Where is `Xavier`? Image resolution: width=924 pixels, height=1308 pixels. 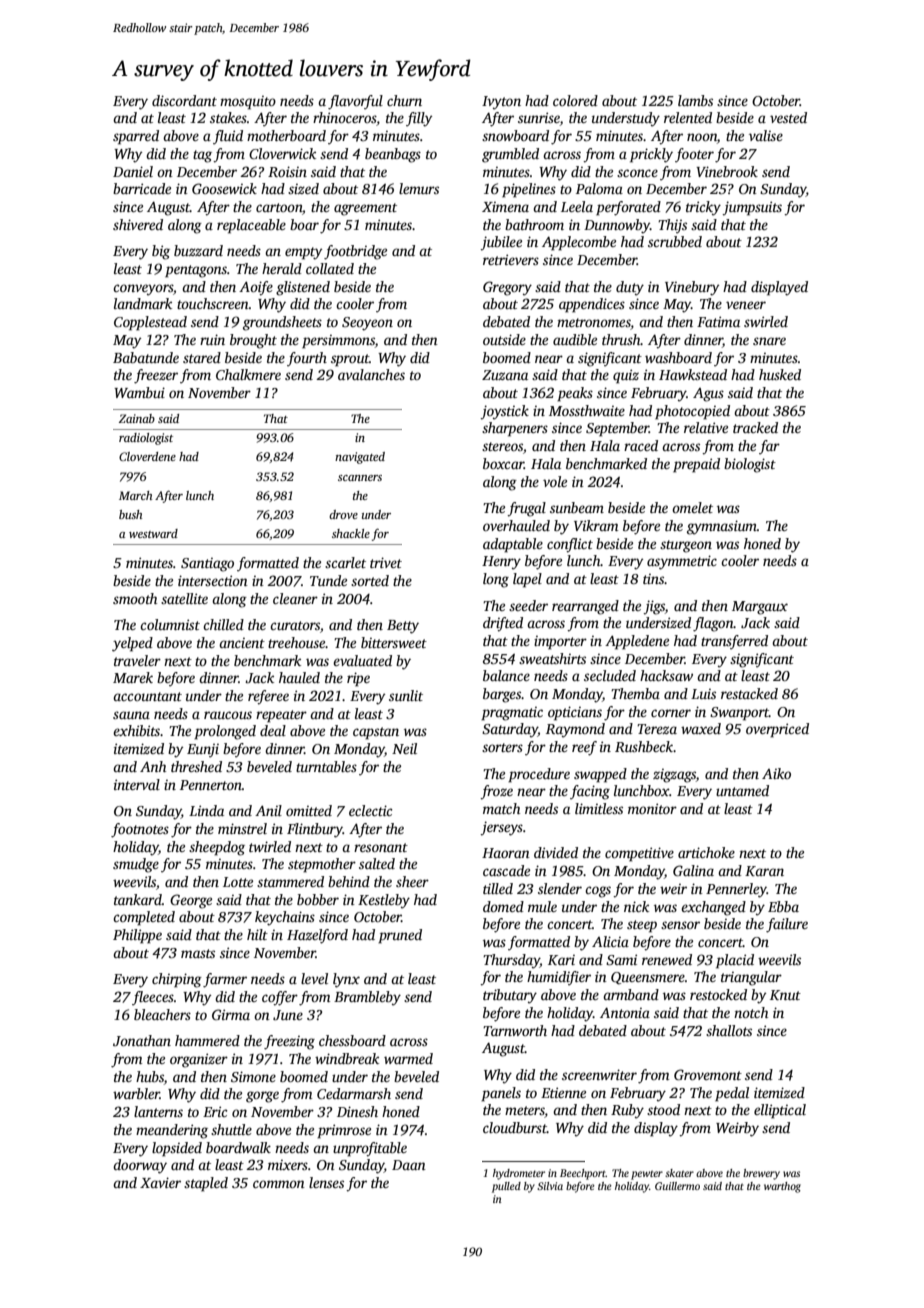
Xavier is located at coordinates (160, 1182).
